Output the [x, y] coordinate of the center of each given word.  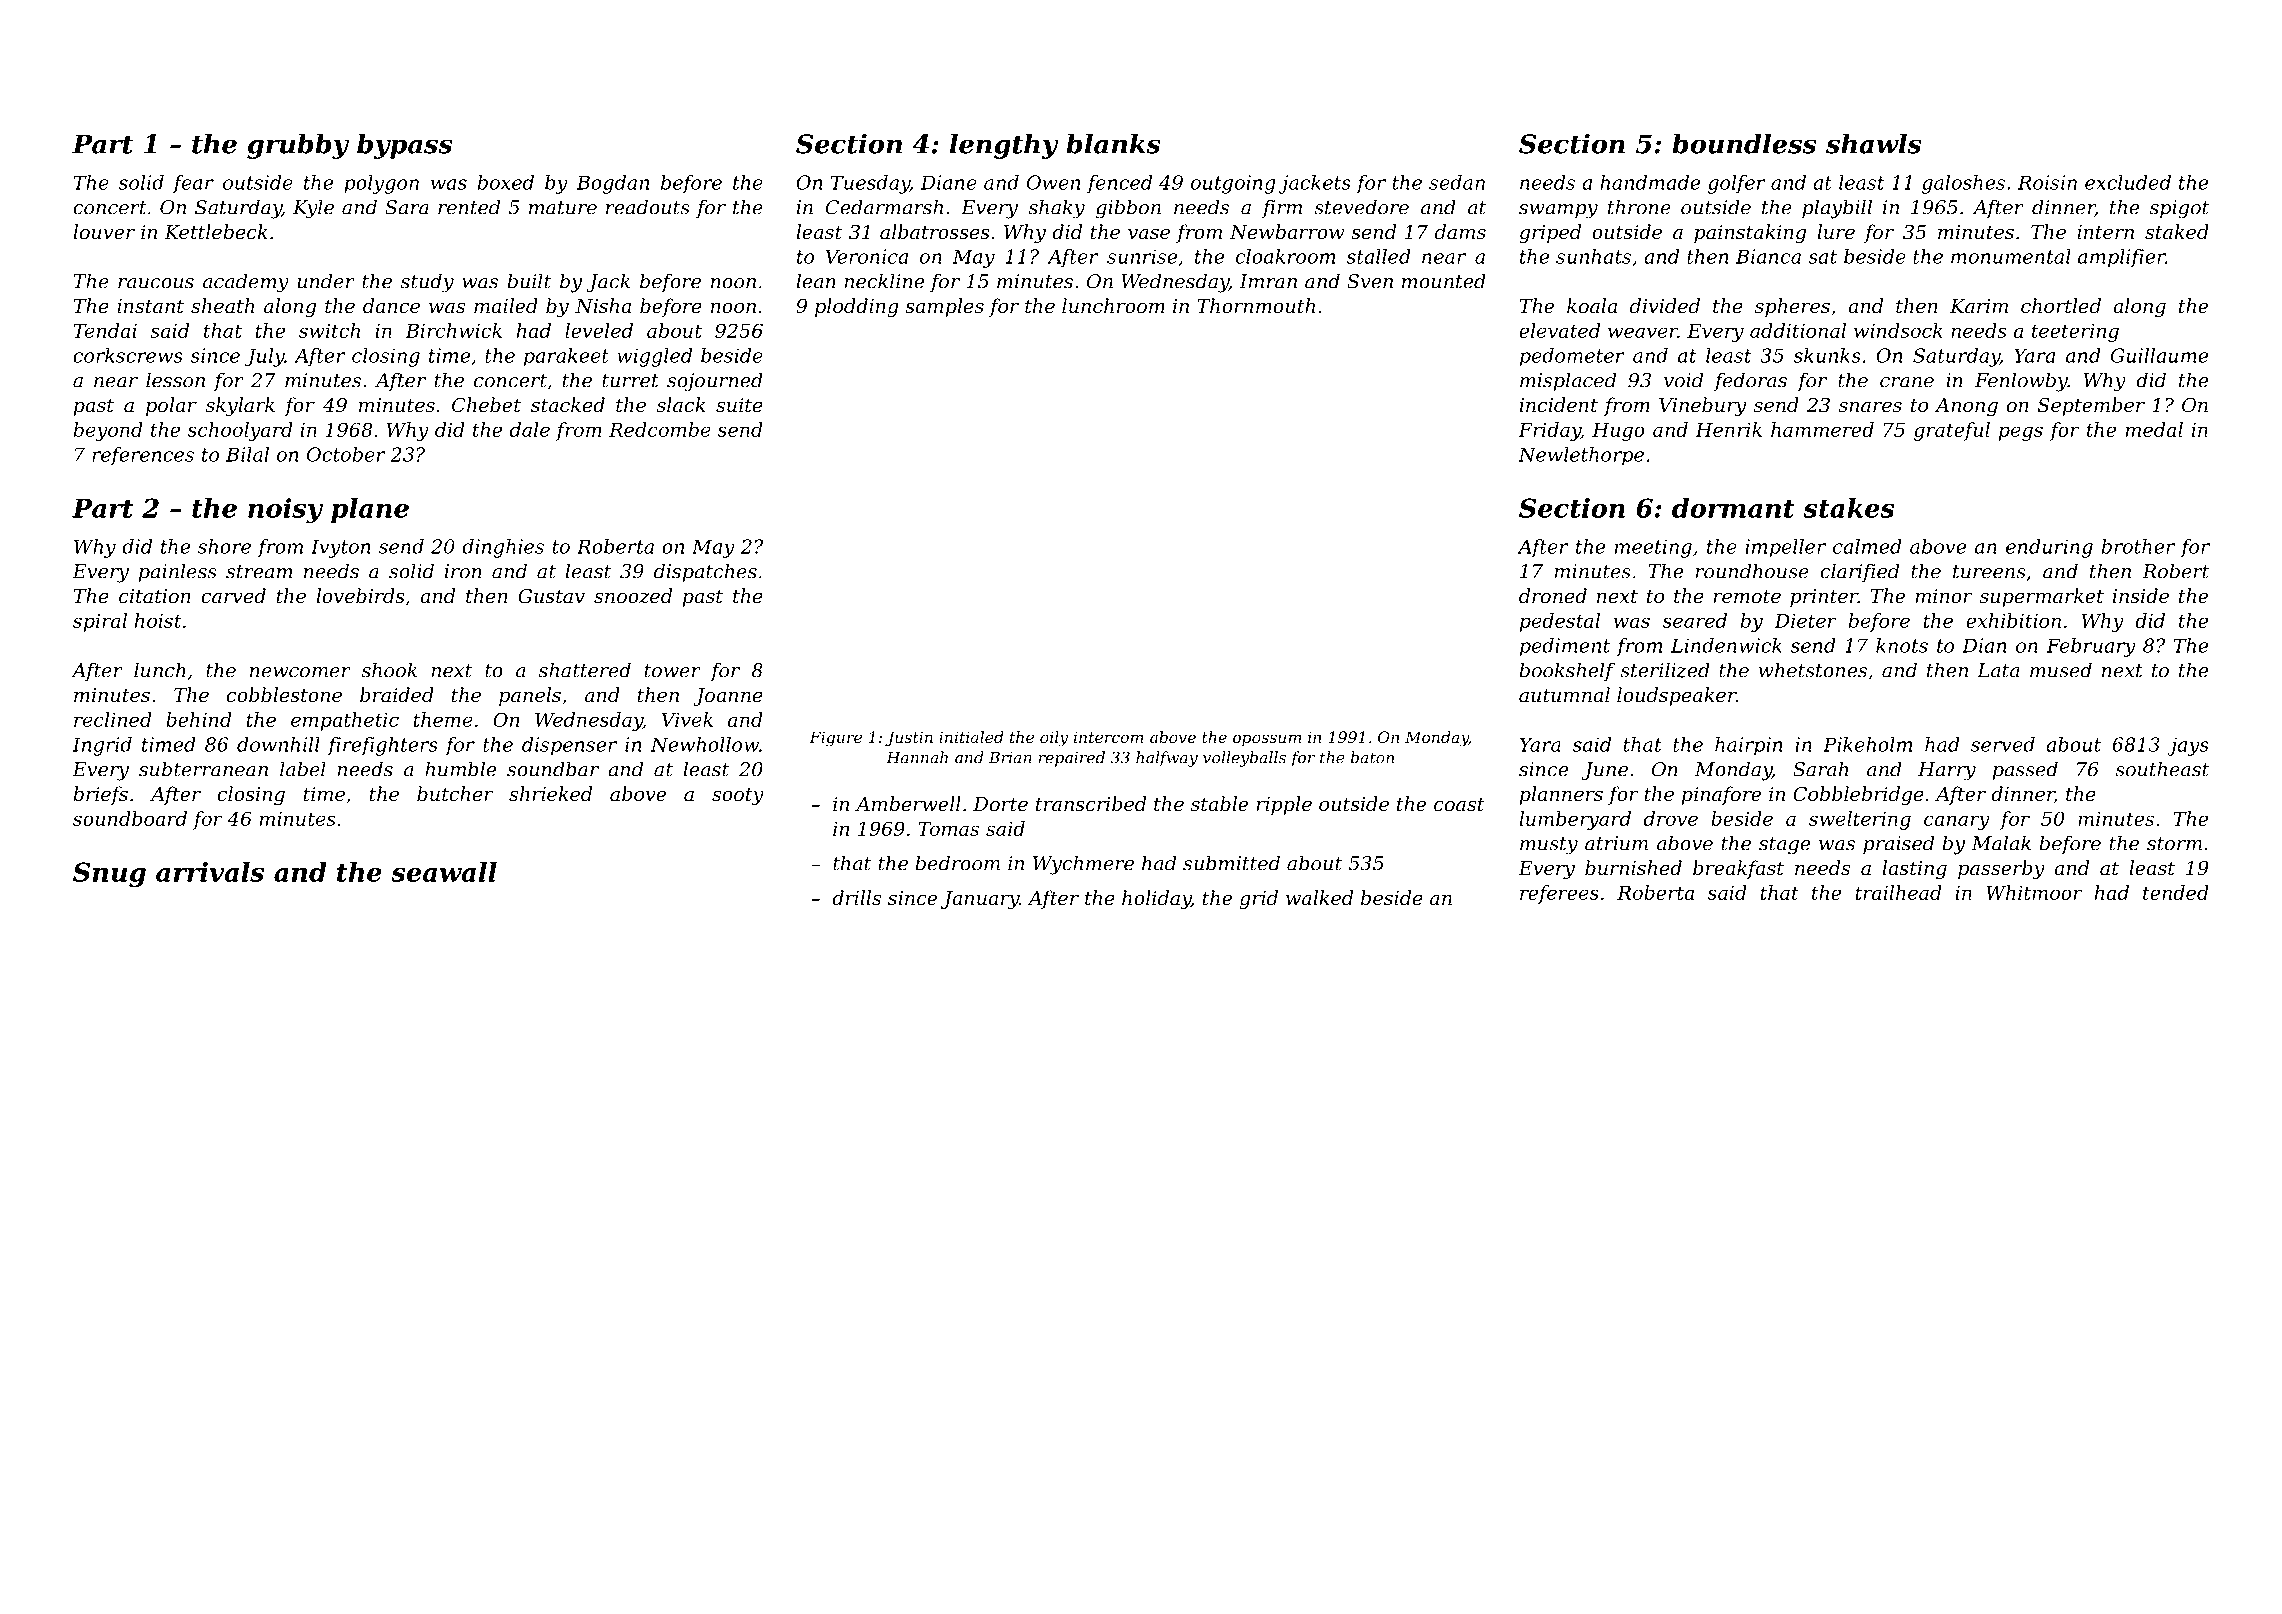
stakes [1849, 508]
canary [1957, 822]
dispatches [705, 572]
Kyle [313, 209]
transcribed [1091, 803]
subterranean [203, 769]
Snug [109, 874]
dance [391, 305]
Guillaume [2159, 355]
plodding [857, 307]
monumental [2011, 256]
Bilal [247, 454]
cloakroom [1285, 256]
